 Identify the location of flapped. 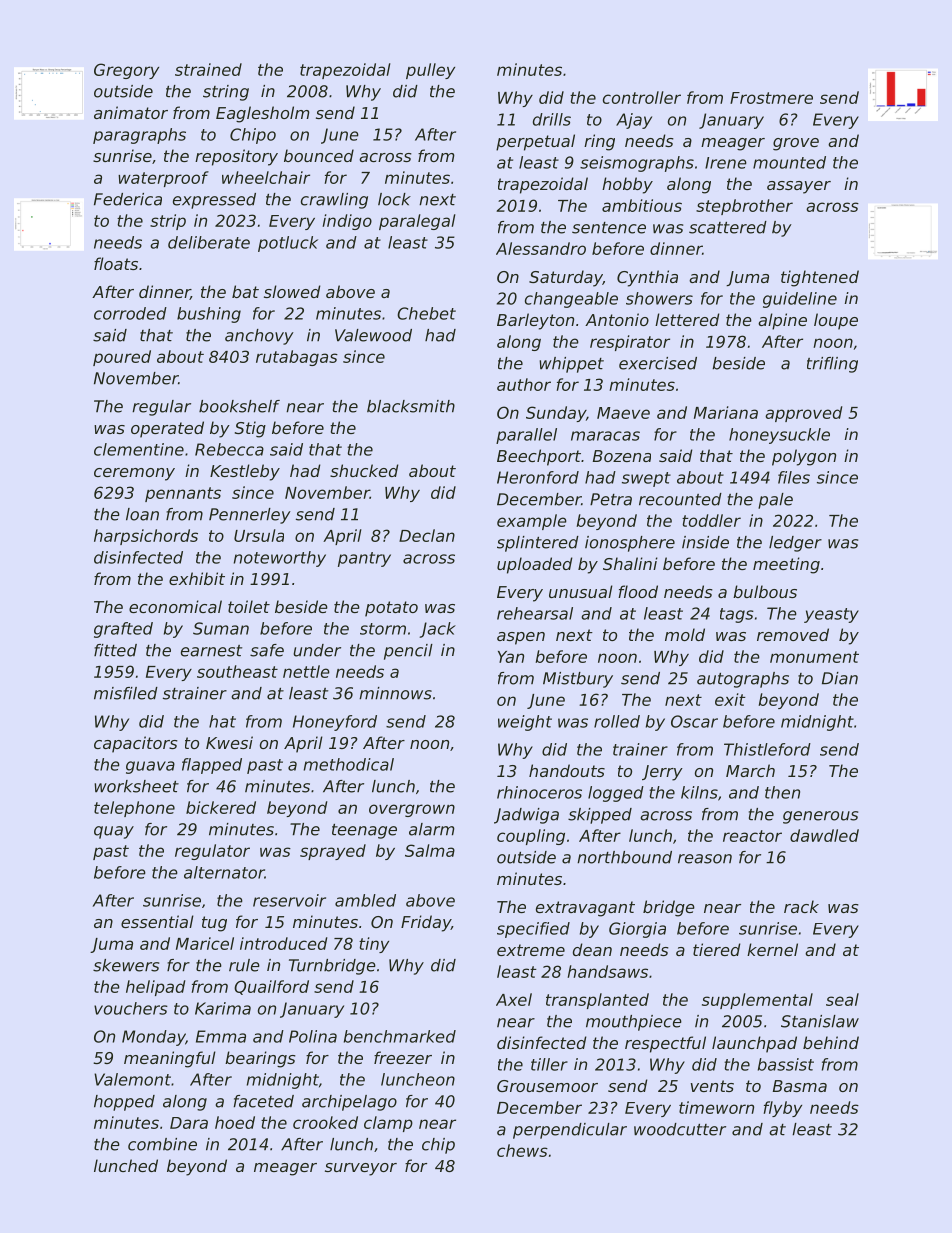
(212, 766).
